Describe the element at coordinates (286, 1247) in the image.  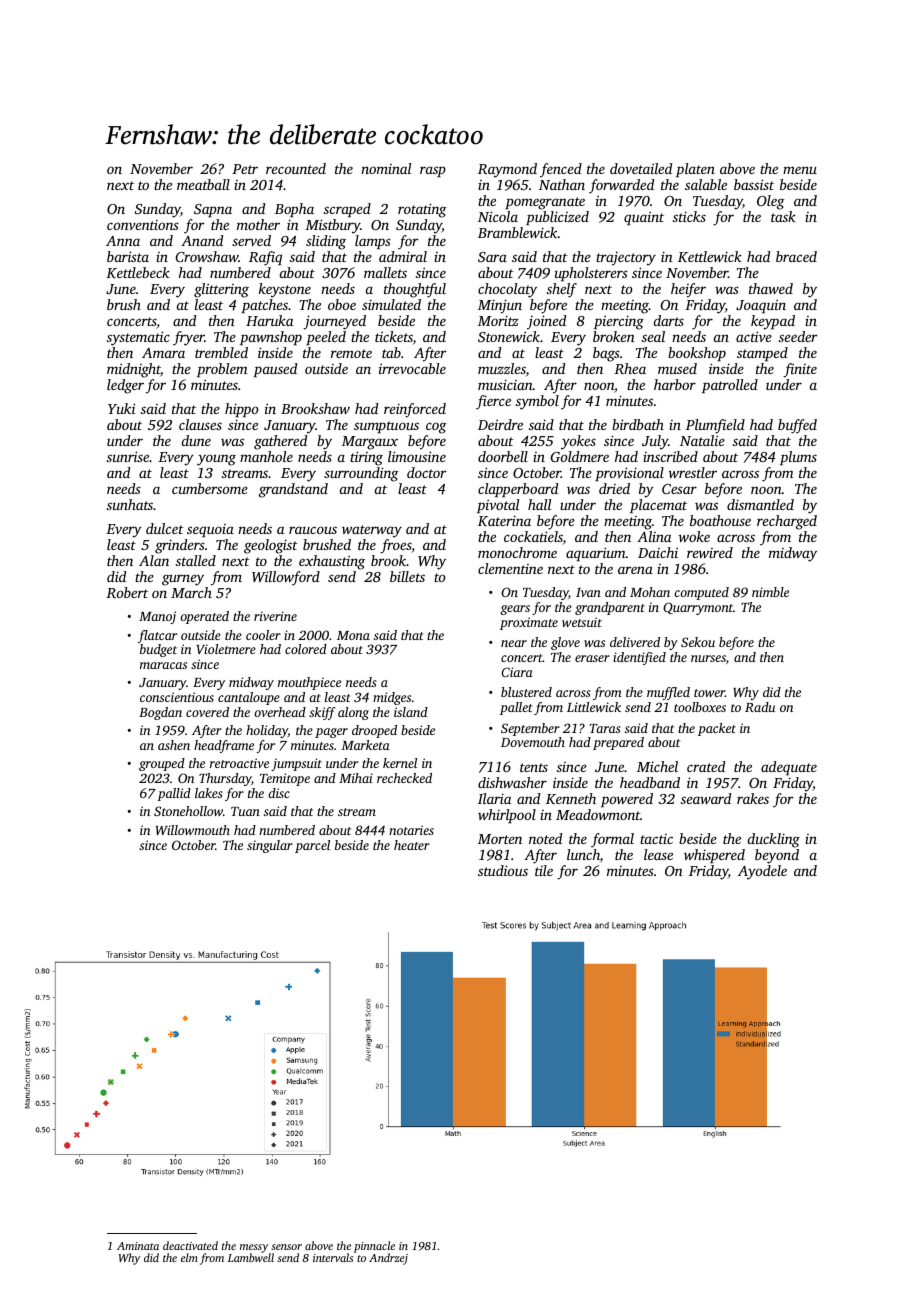
I see `sensor` at that location.
